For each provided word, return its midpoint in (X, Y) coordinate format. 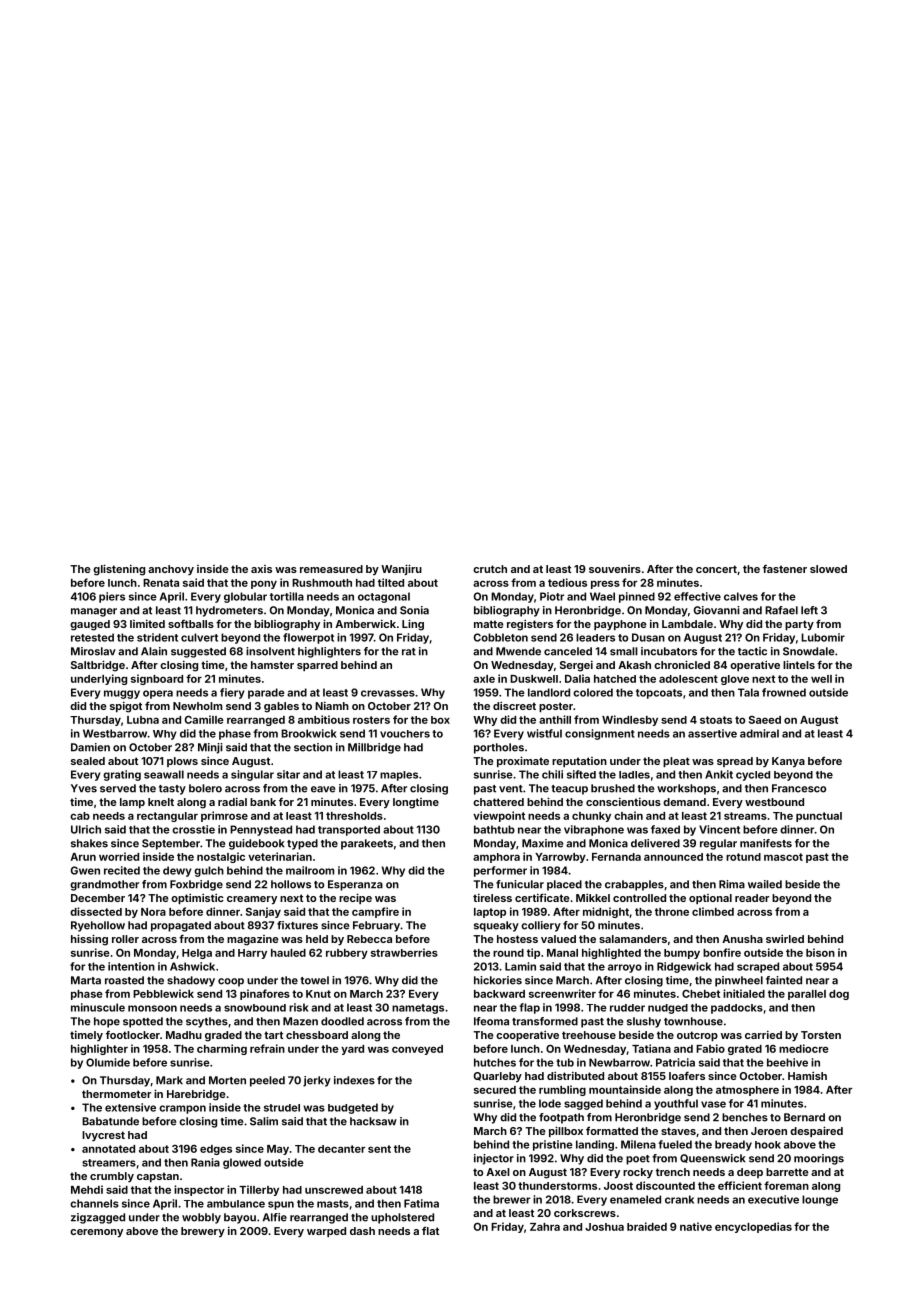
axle (484, 679)
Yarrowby (560, 858)
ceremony (96, 1233)
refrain (267, 1048)
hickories (498, 980)
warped (326, 1232)
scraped (758, 967)
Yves (84, 788)
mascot (783, 857)
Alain (154, 651)
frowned (784, 692)
